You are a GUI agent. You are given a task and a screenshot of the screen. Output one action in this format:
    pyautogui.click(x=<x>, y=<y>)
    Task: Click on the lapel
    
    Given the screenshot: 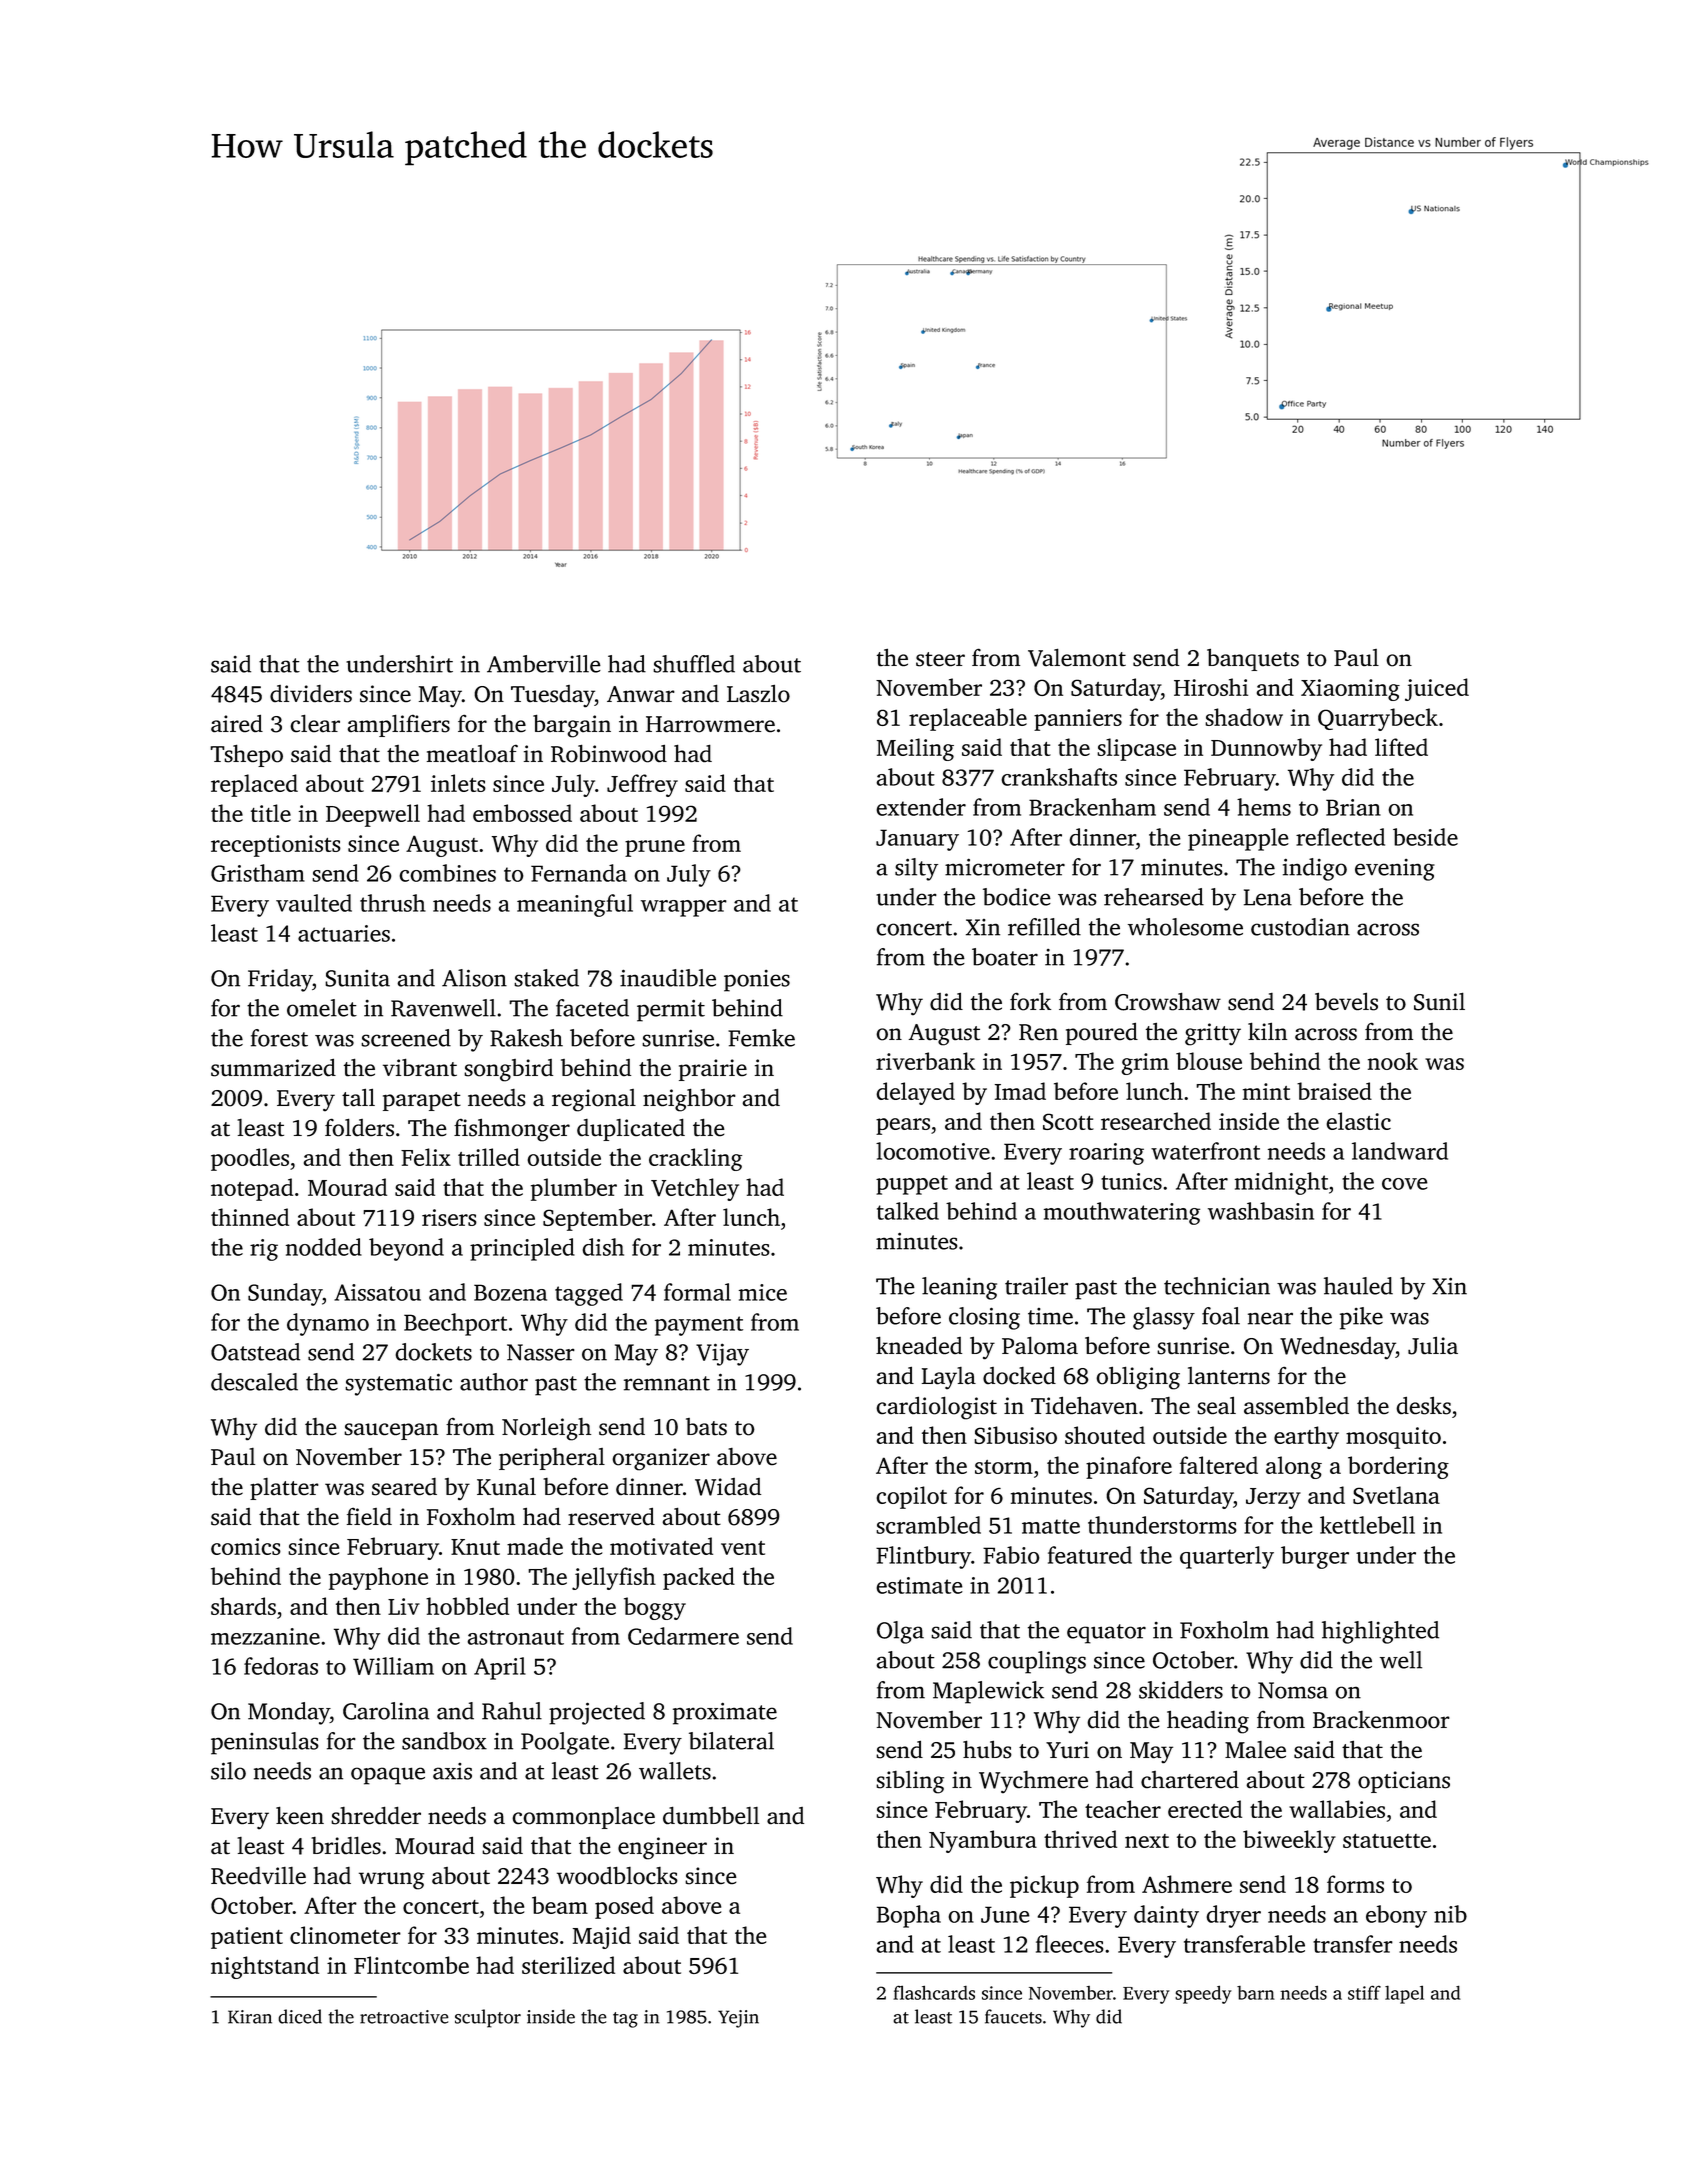 What is the action you would take?
    pyautogui.click(x=1404, y=1994)
